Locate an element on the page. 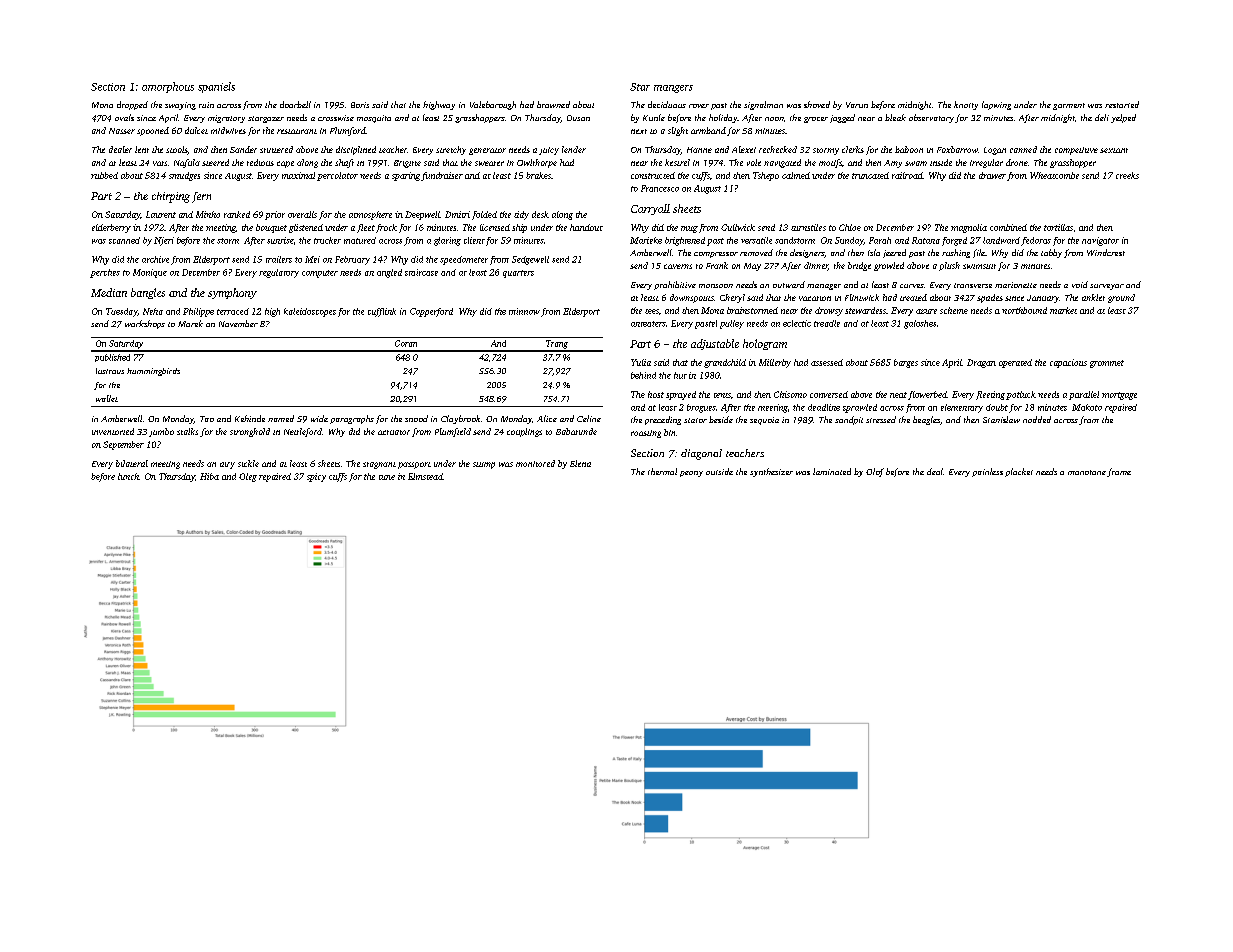 The width and height of the document is (1233, 952). Logan is located at coordinates (995, 151).
